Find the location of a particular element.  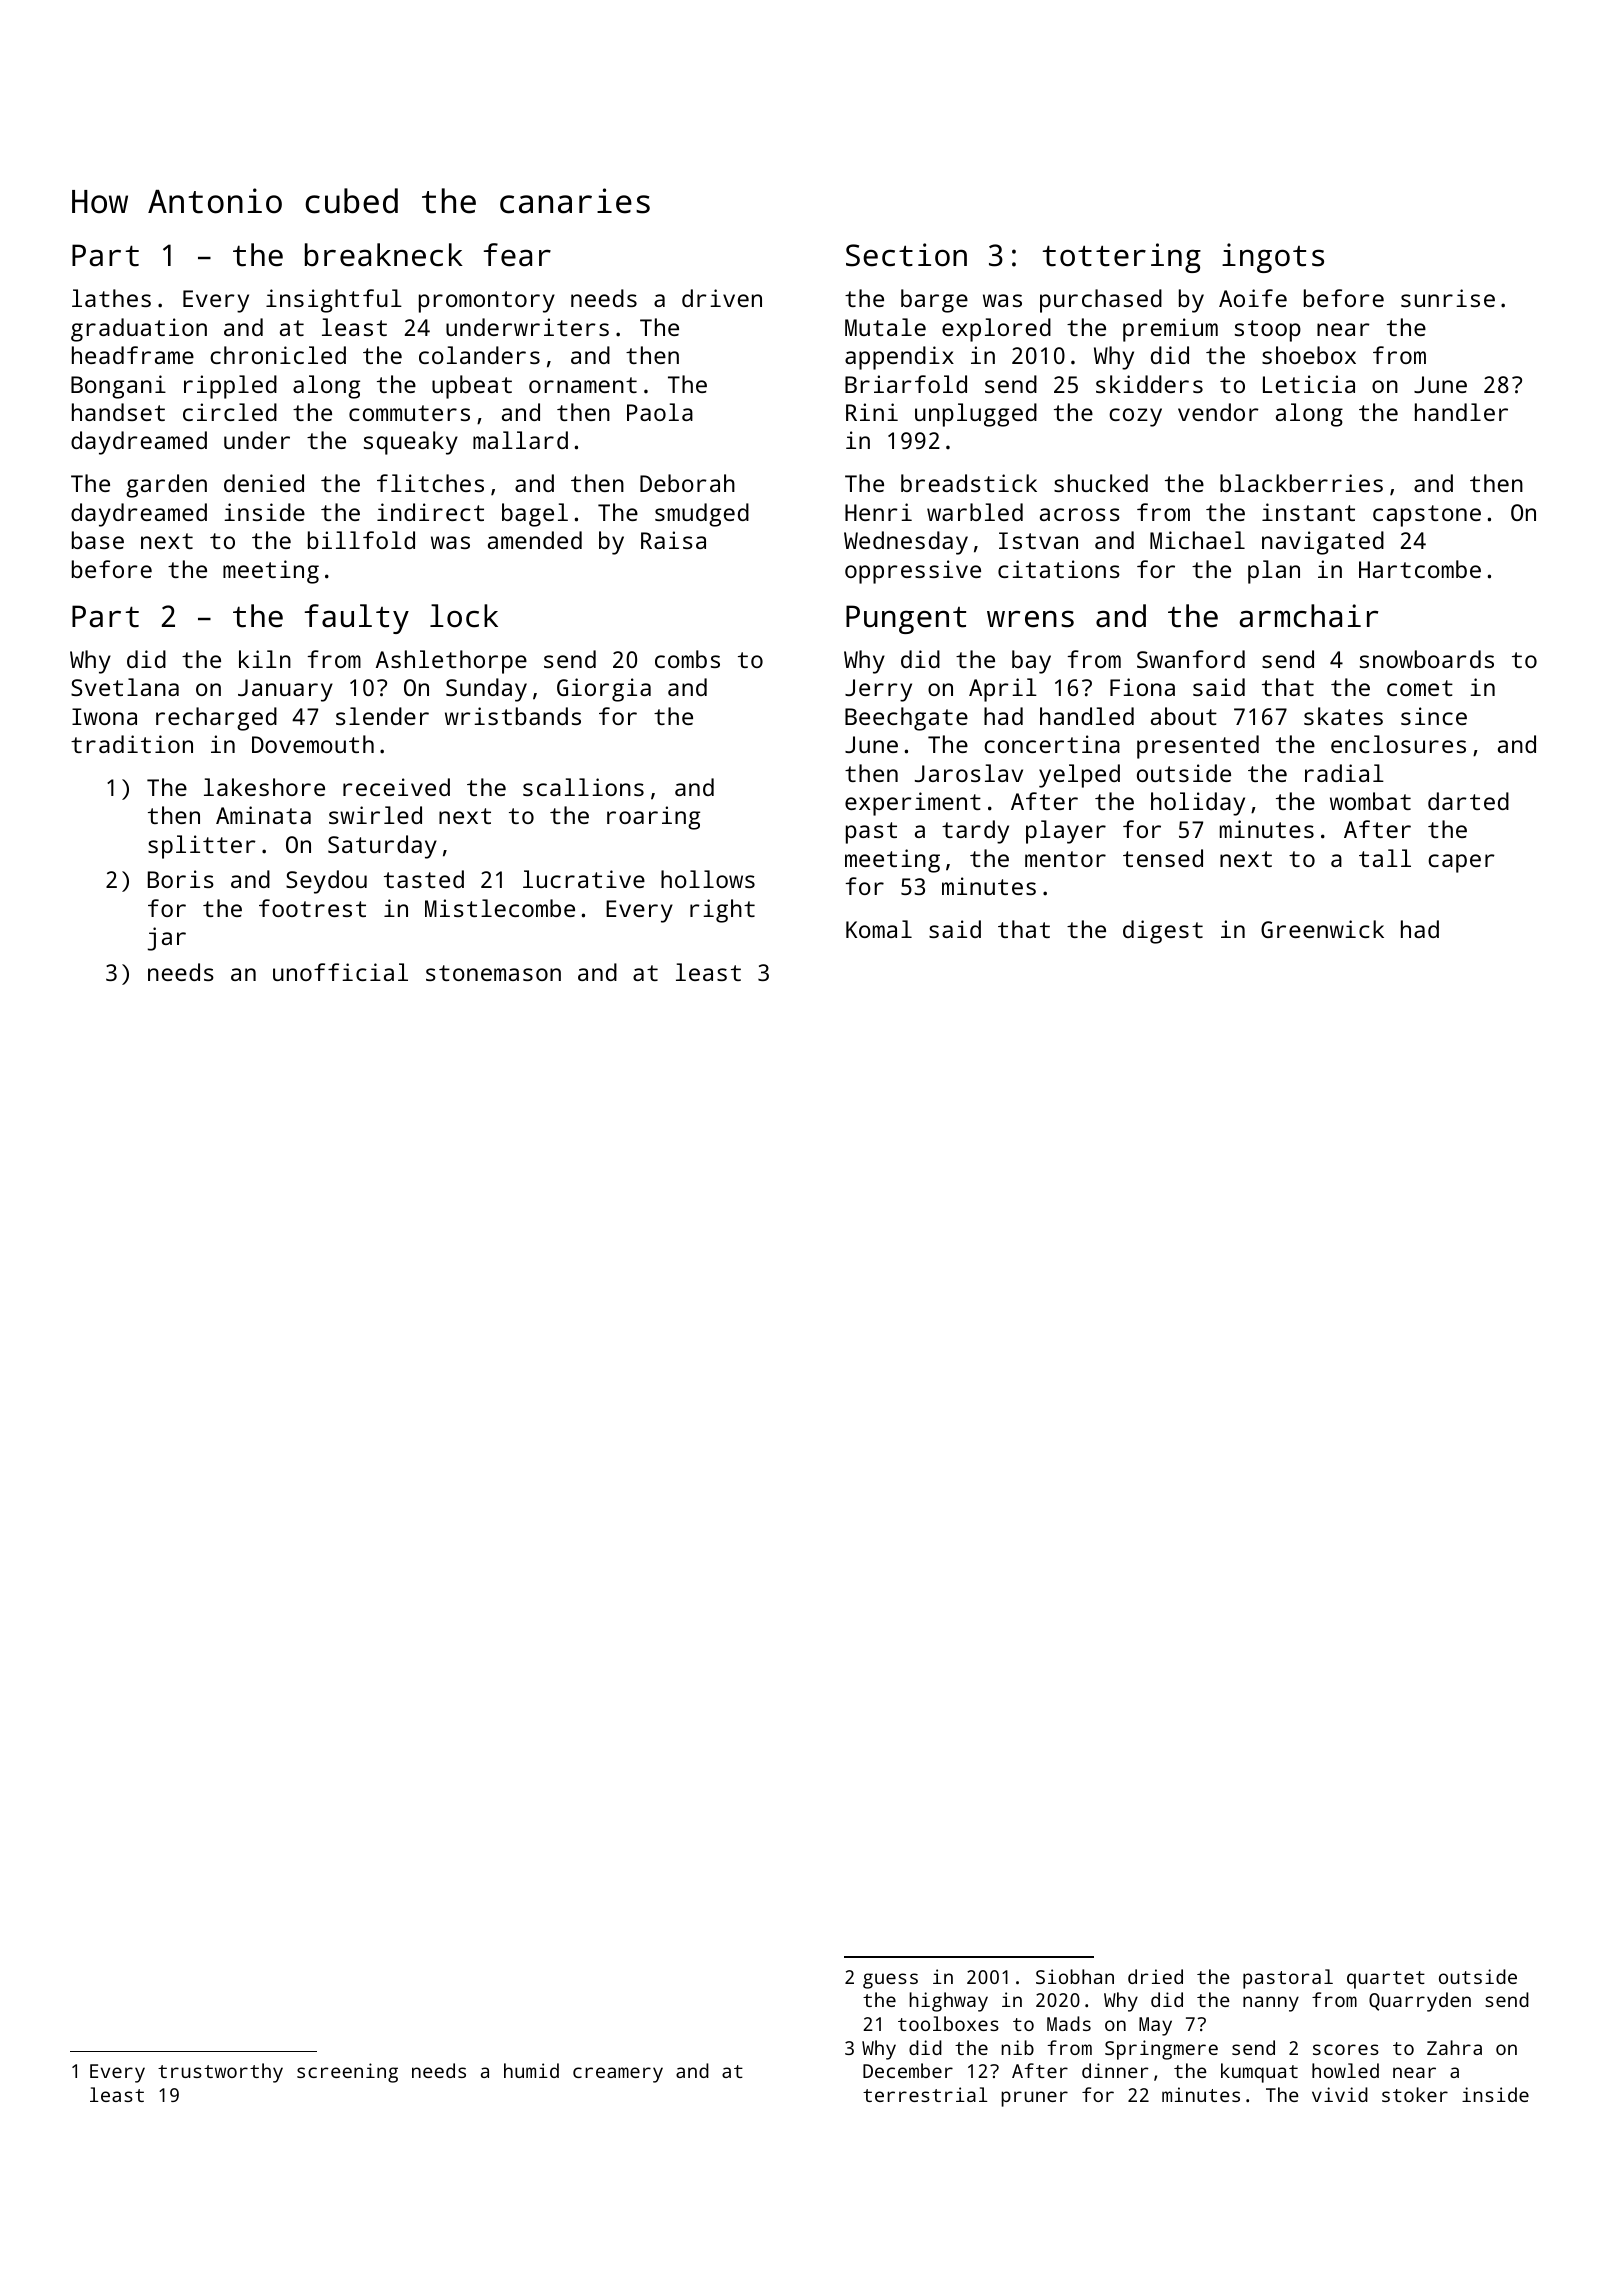

pruner is located at coordinates (1034, 2099).
